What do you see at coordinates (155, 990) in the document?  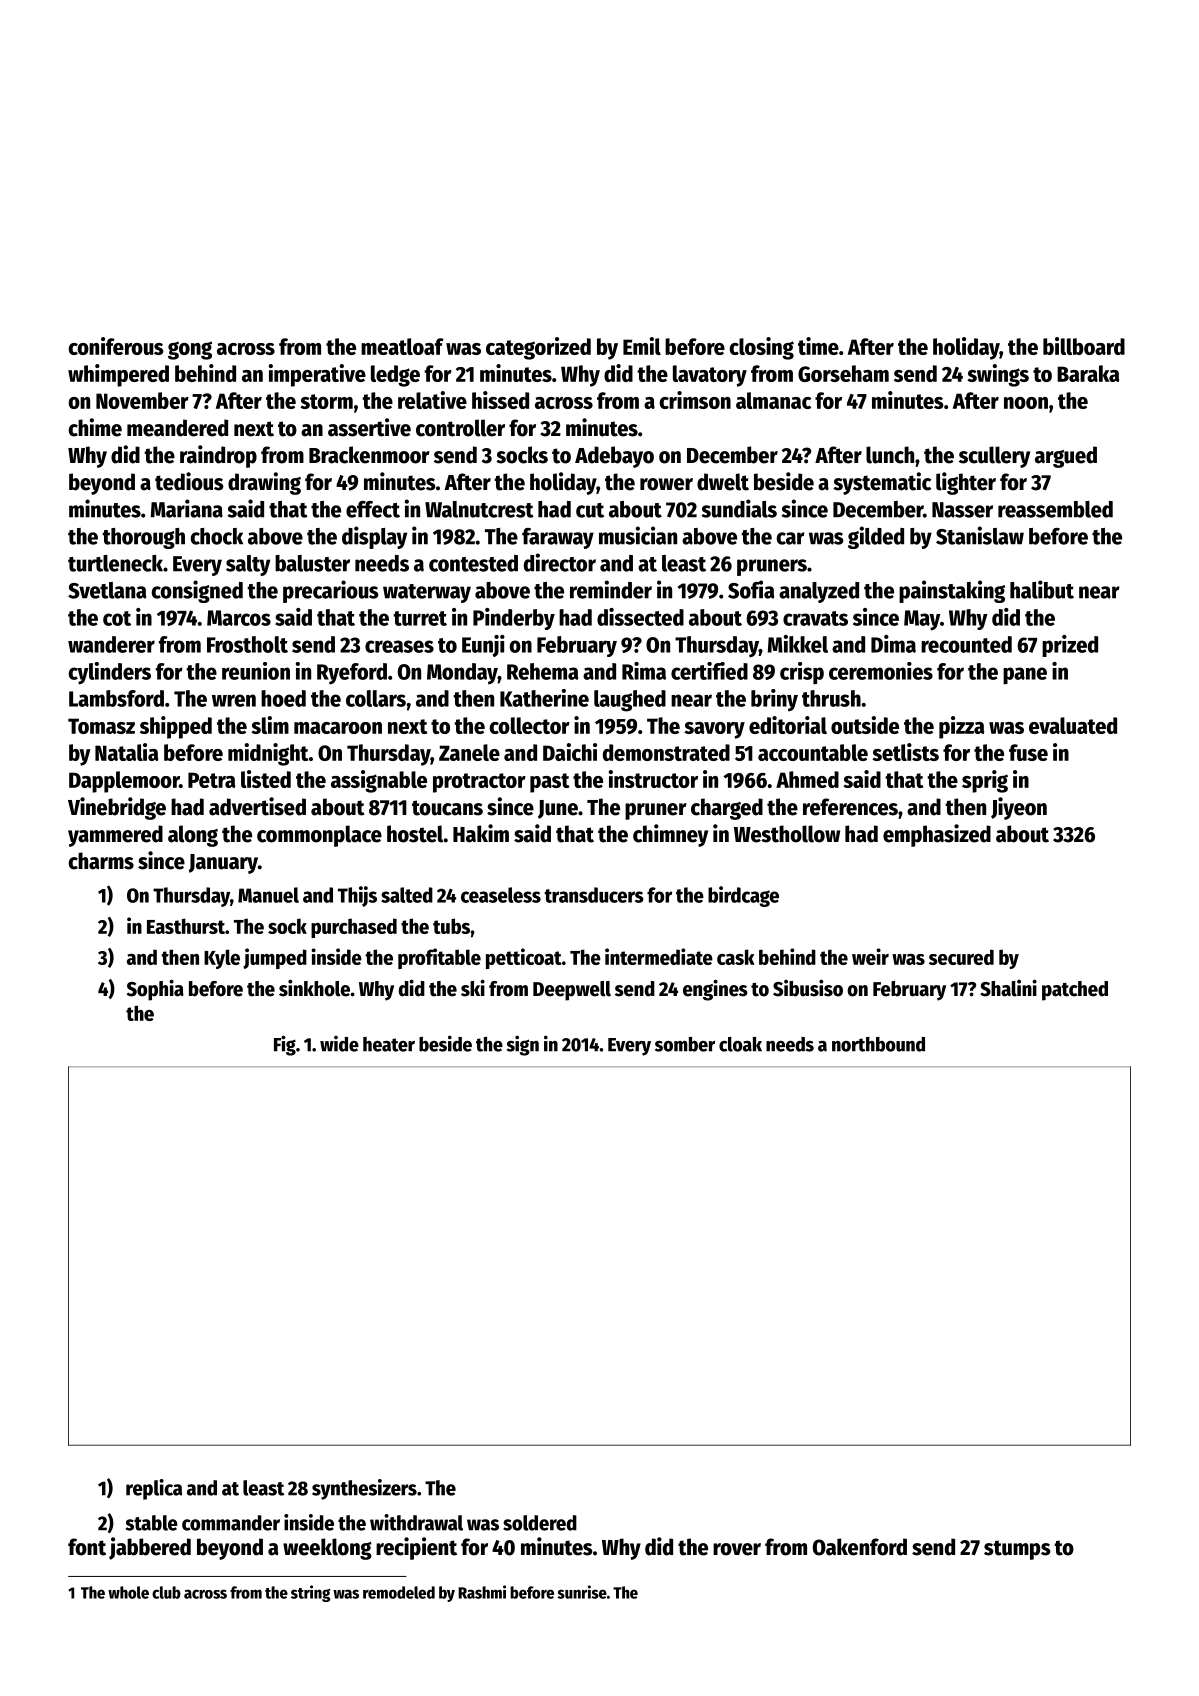 I see `Sophia` at bounding box center [155, 990].
